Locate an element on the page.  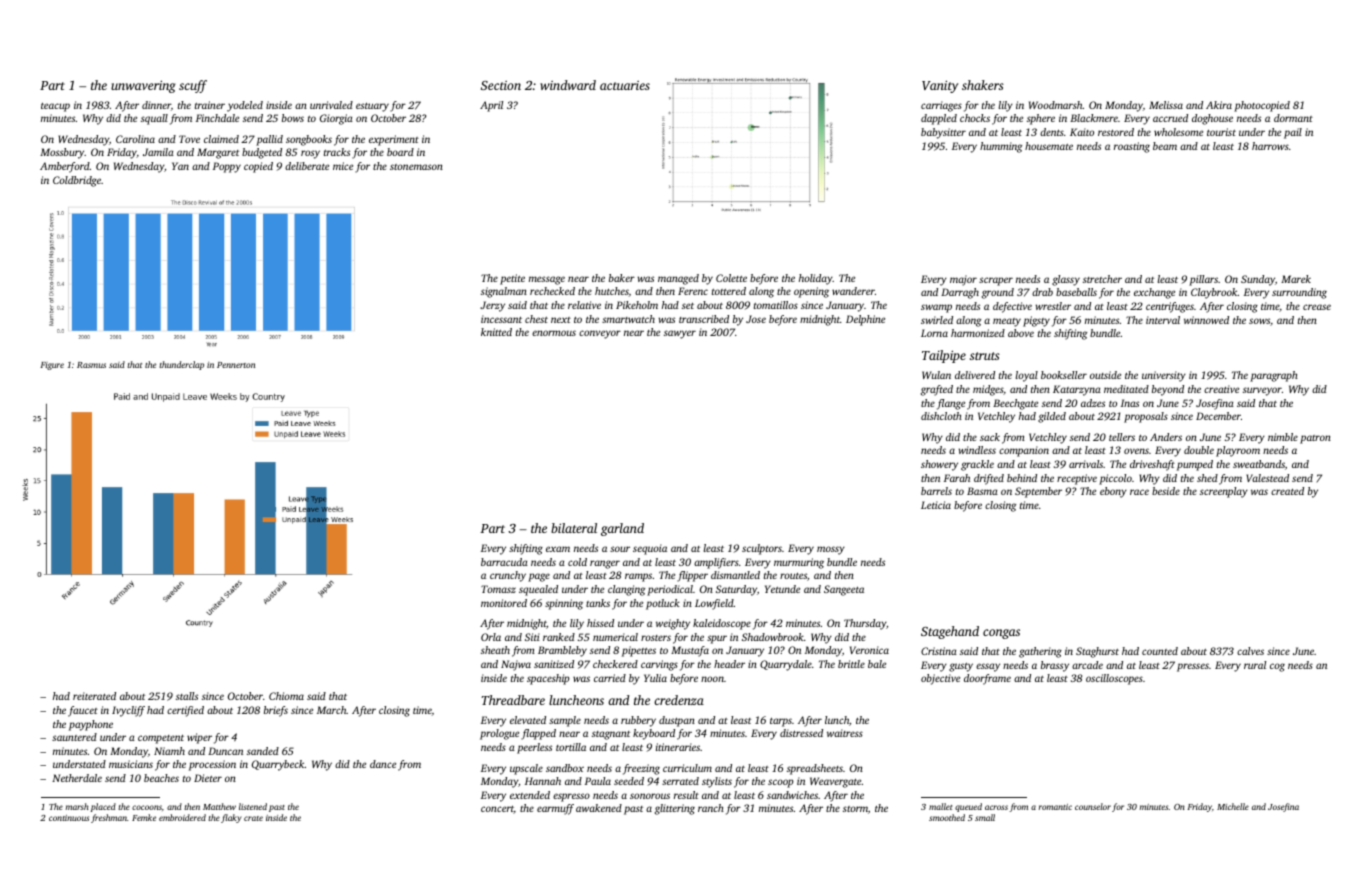
Brambleby is located at coordinates (562, 651).
